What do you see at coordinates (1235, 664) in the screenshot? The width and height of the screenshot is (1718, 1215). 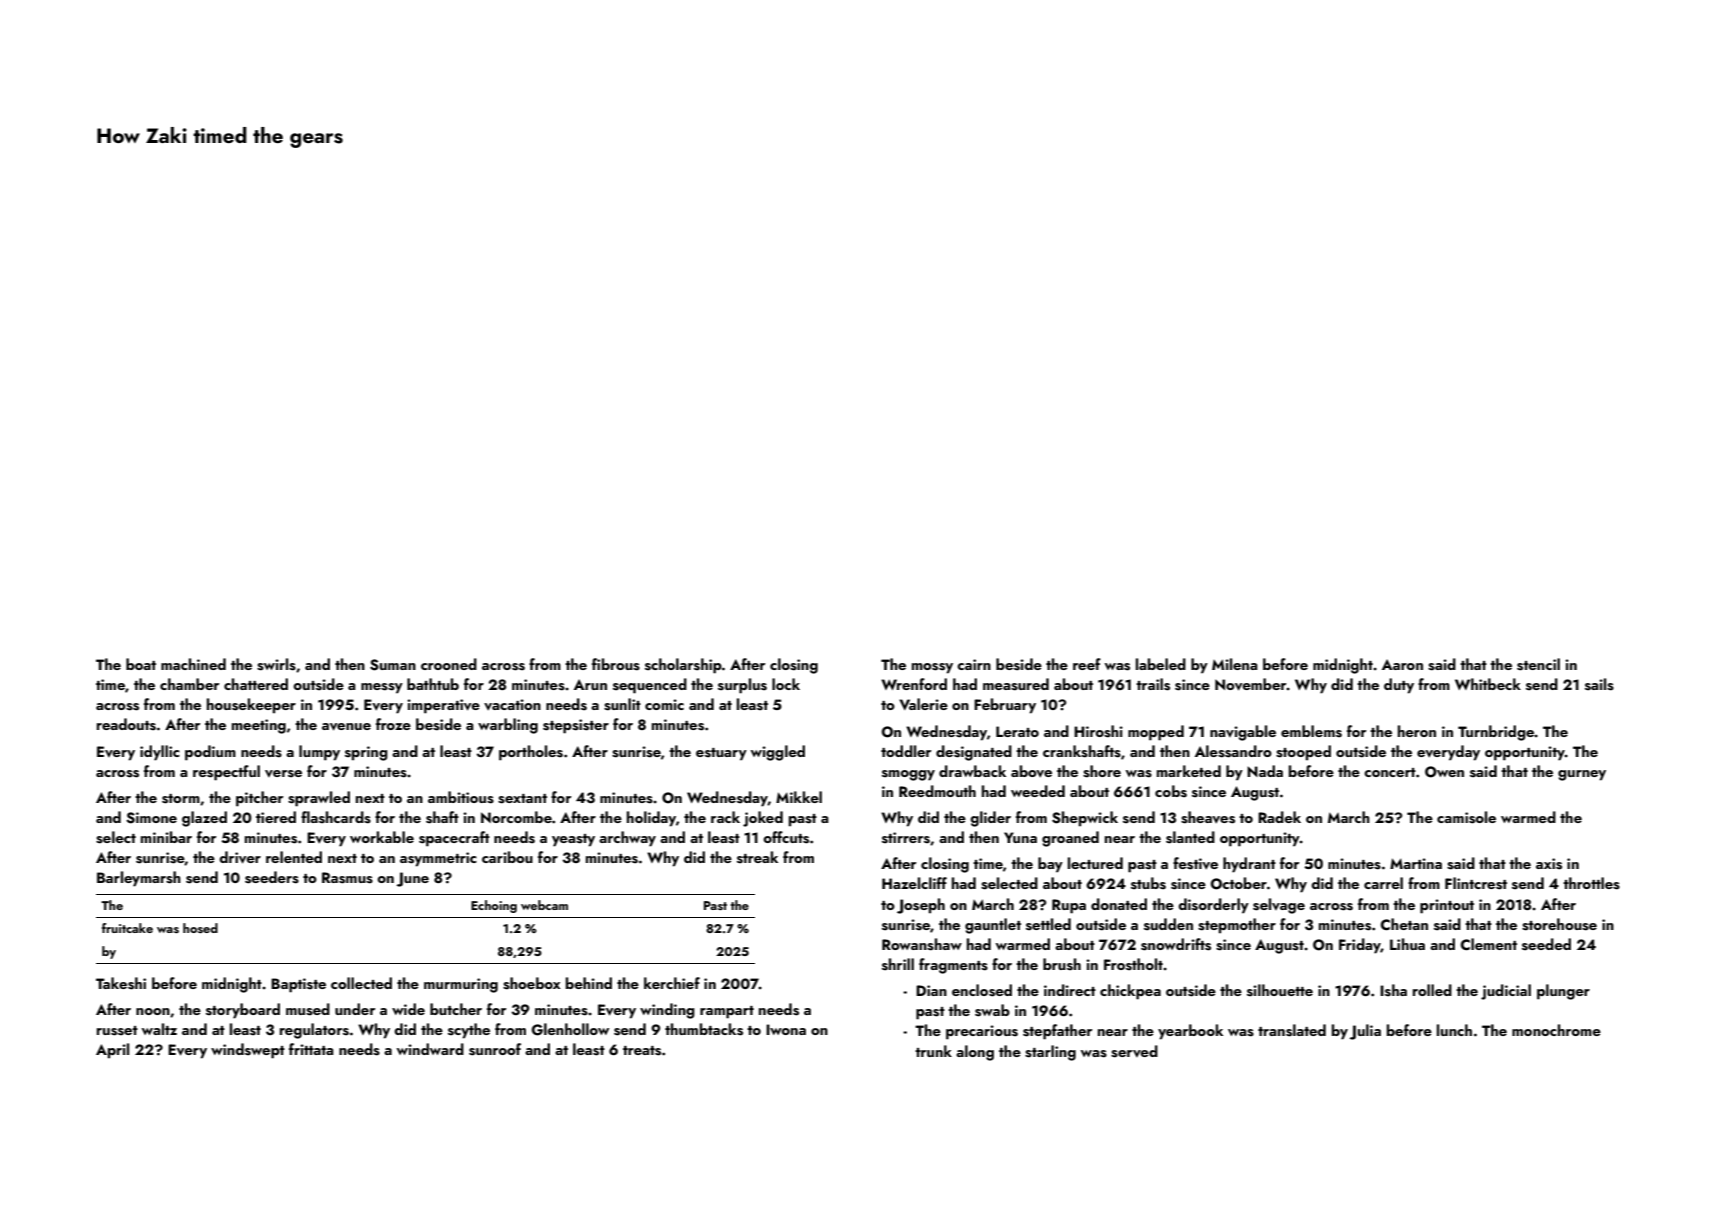 I see `Milena` at bounding box center [1235, 664].
